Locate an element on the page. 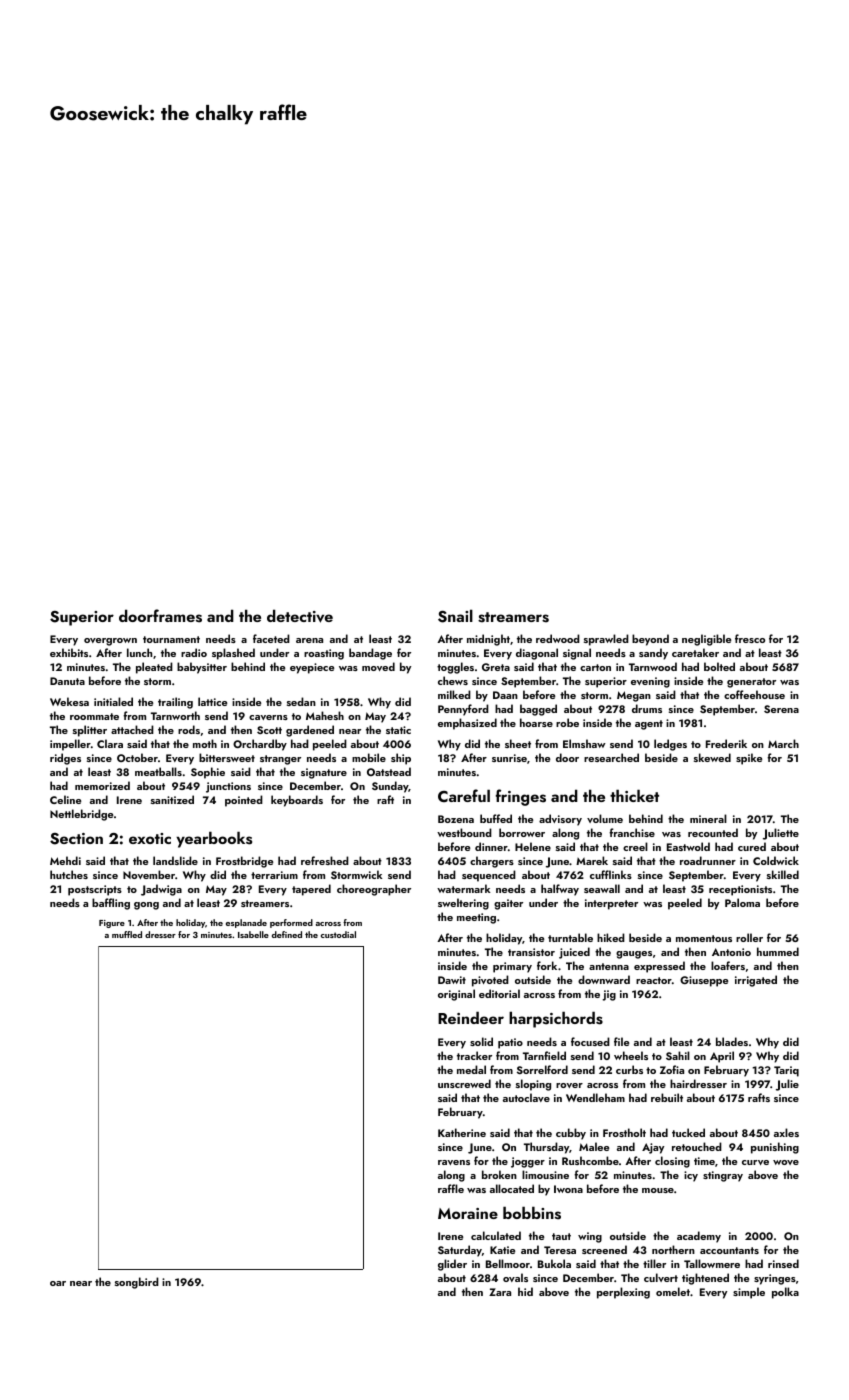  Frostbridge is located at coordinates (244, 862).
